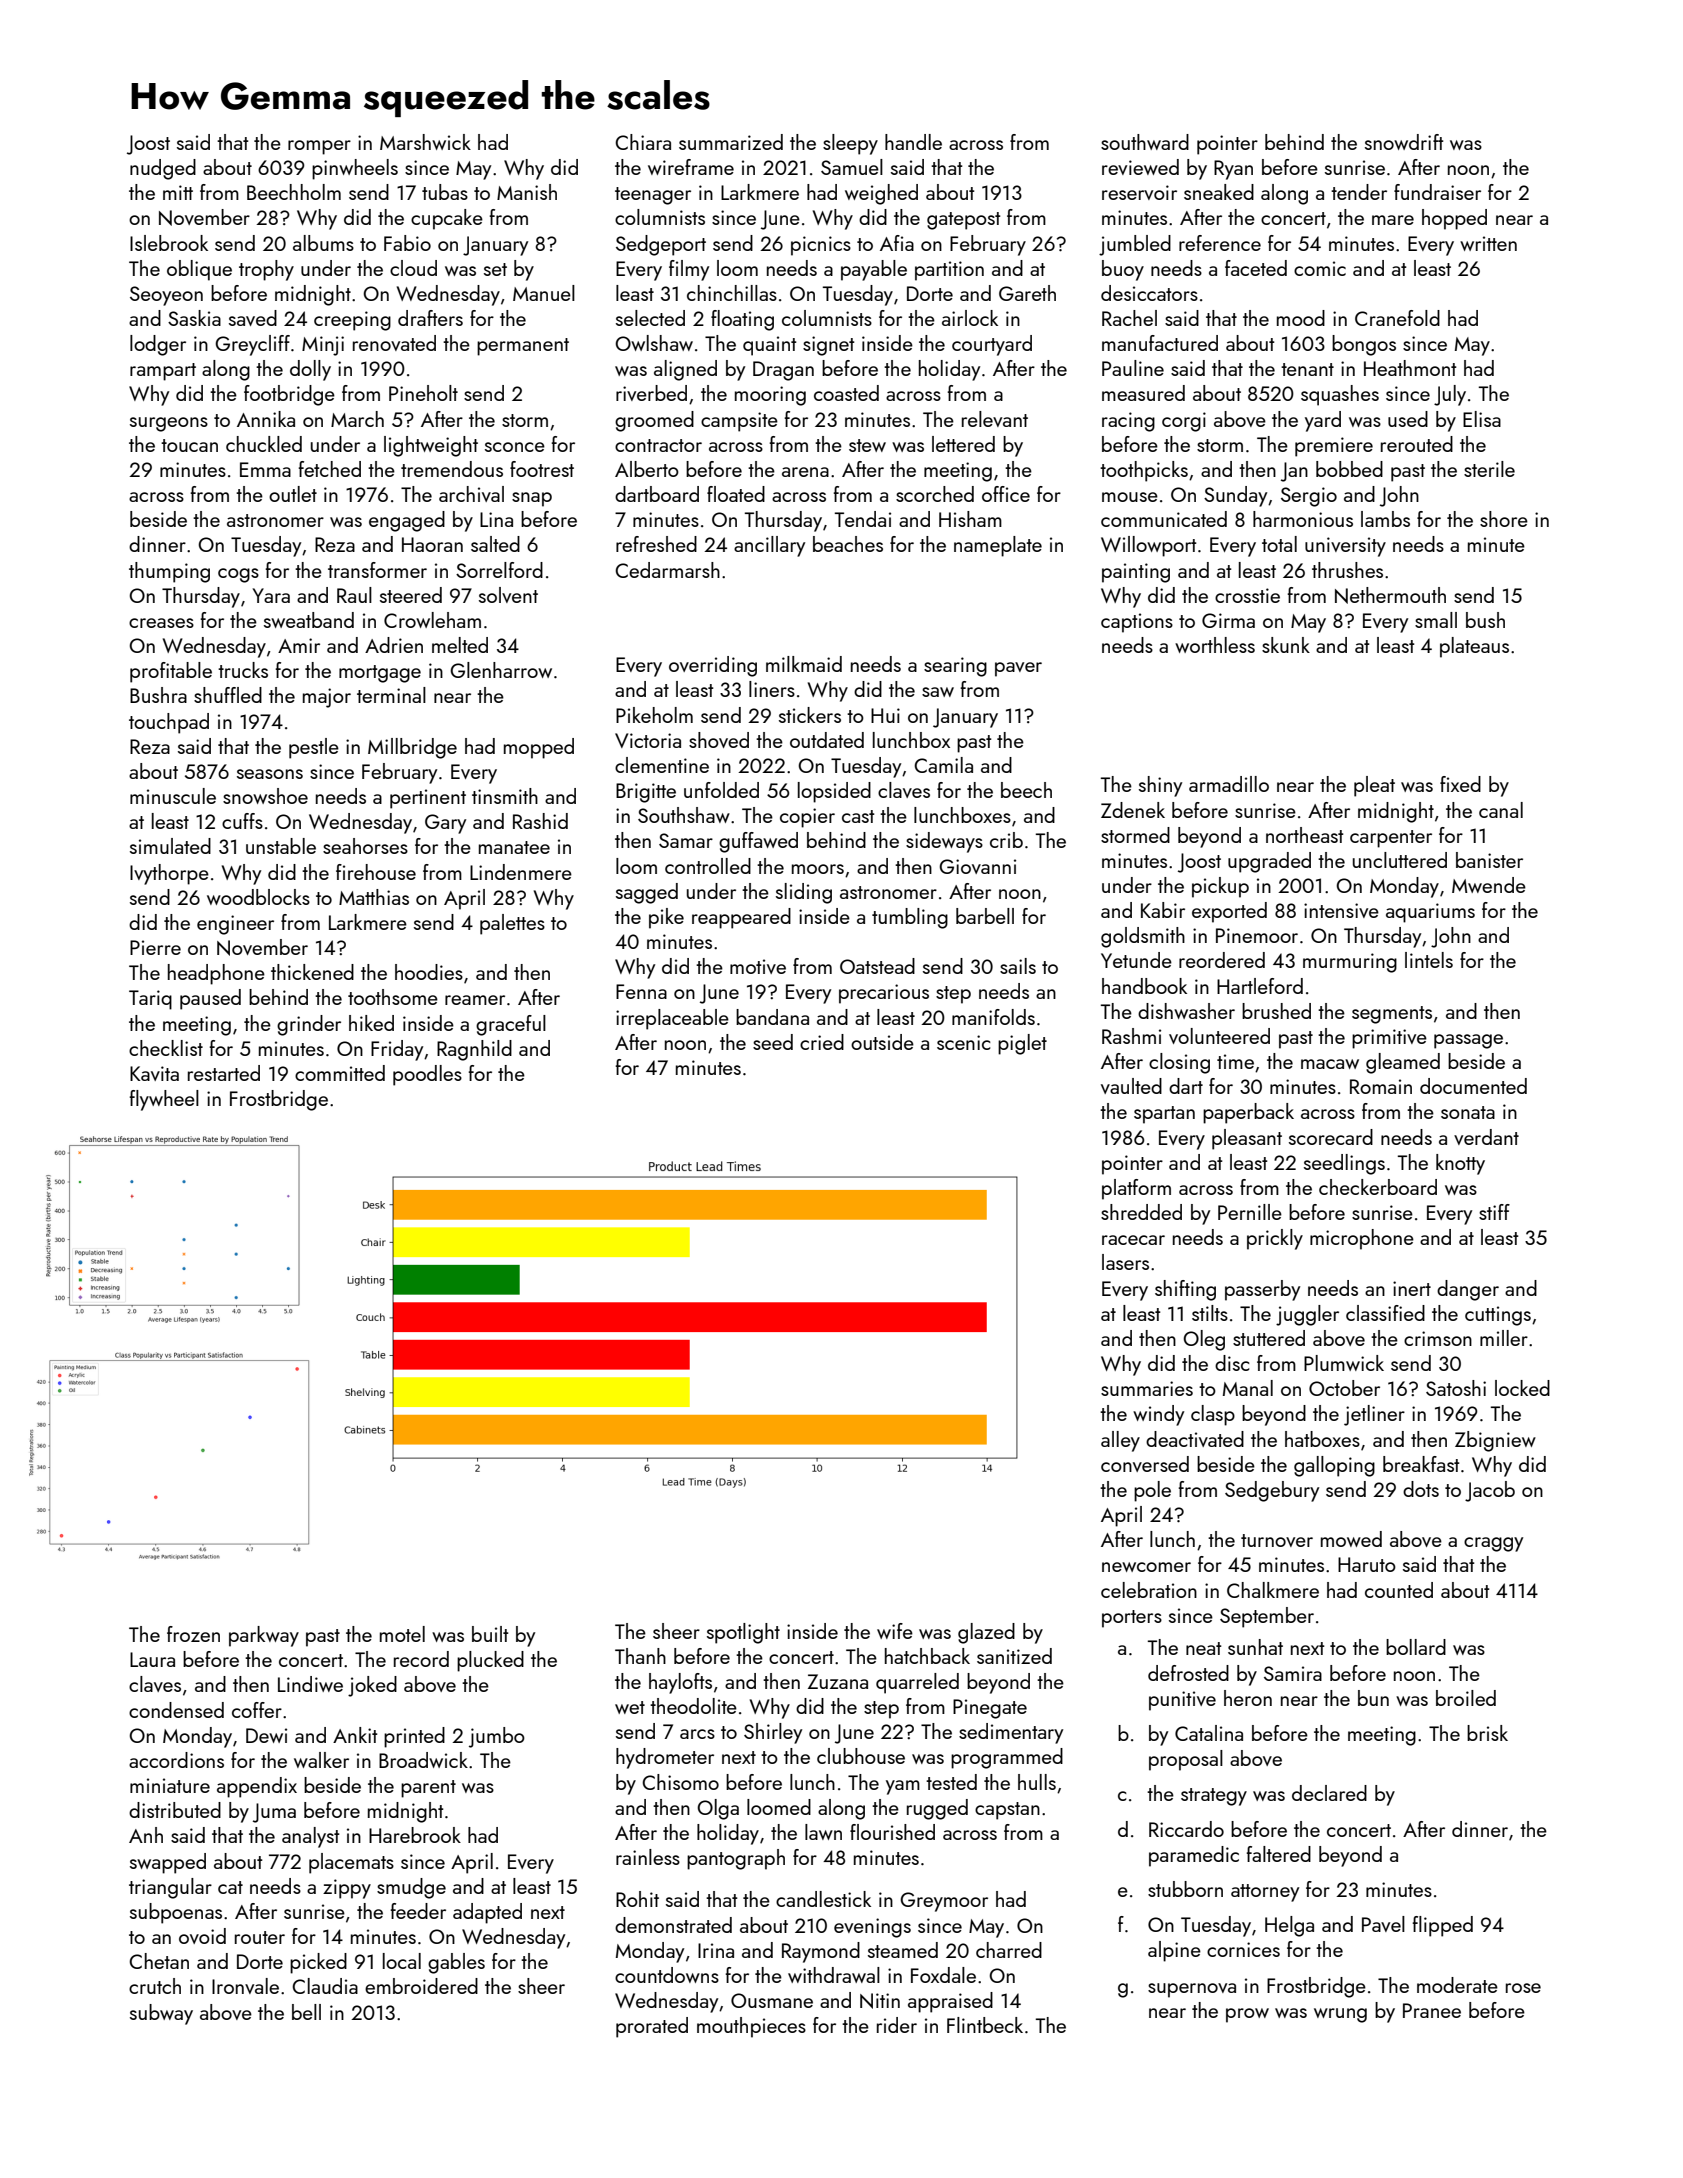 This page has width=1683, height=2178. I want to click on rider, so click(897, 2025).
